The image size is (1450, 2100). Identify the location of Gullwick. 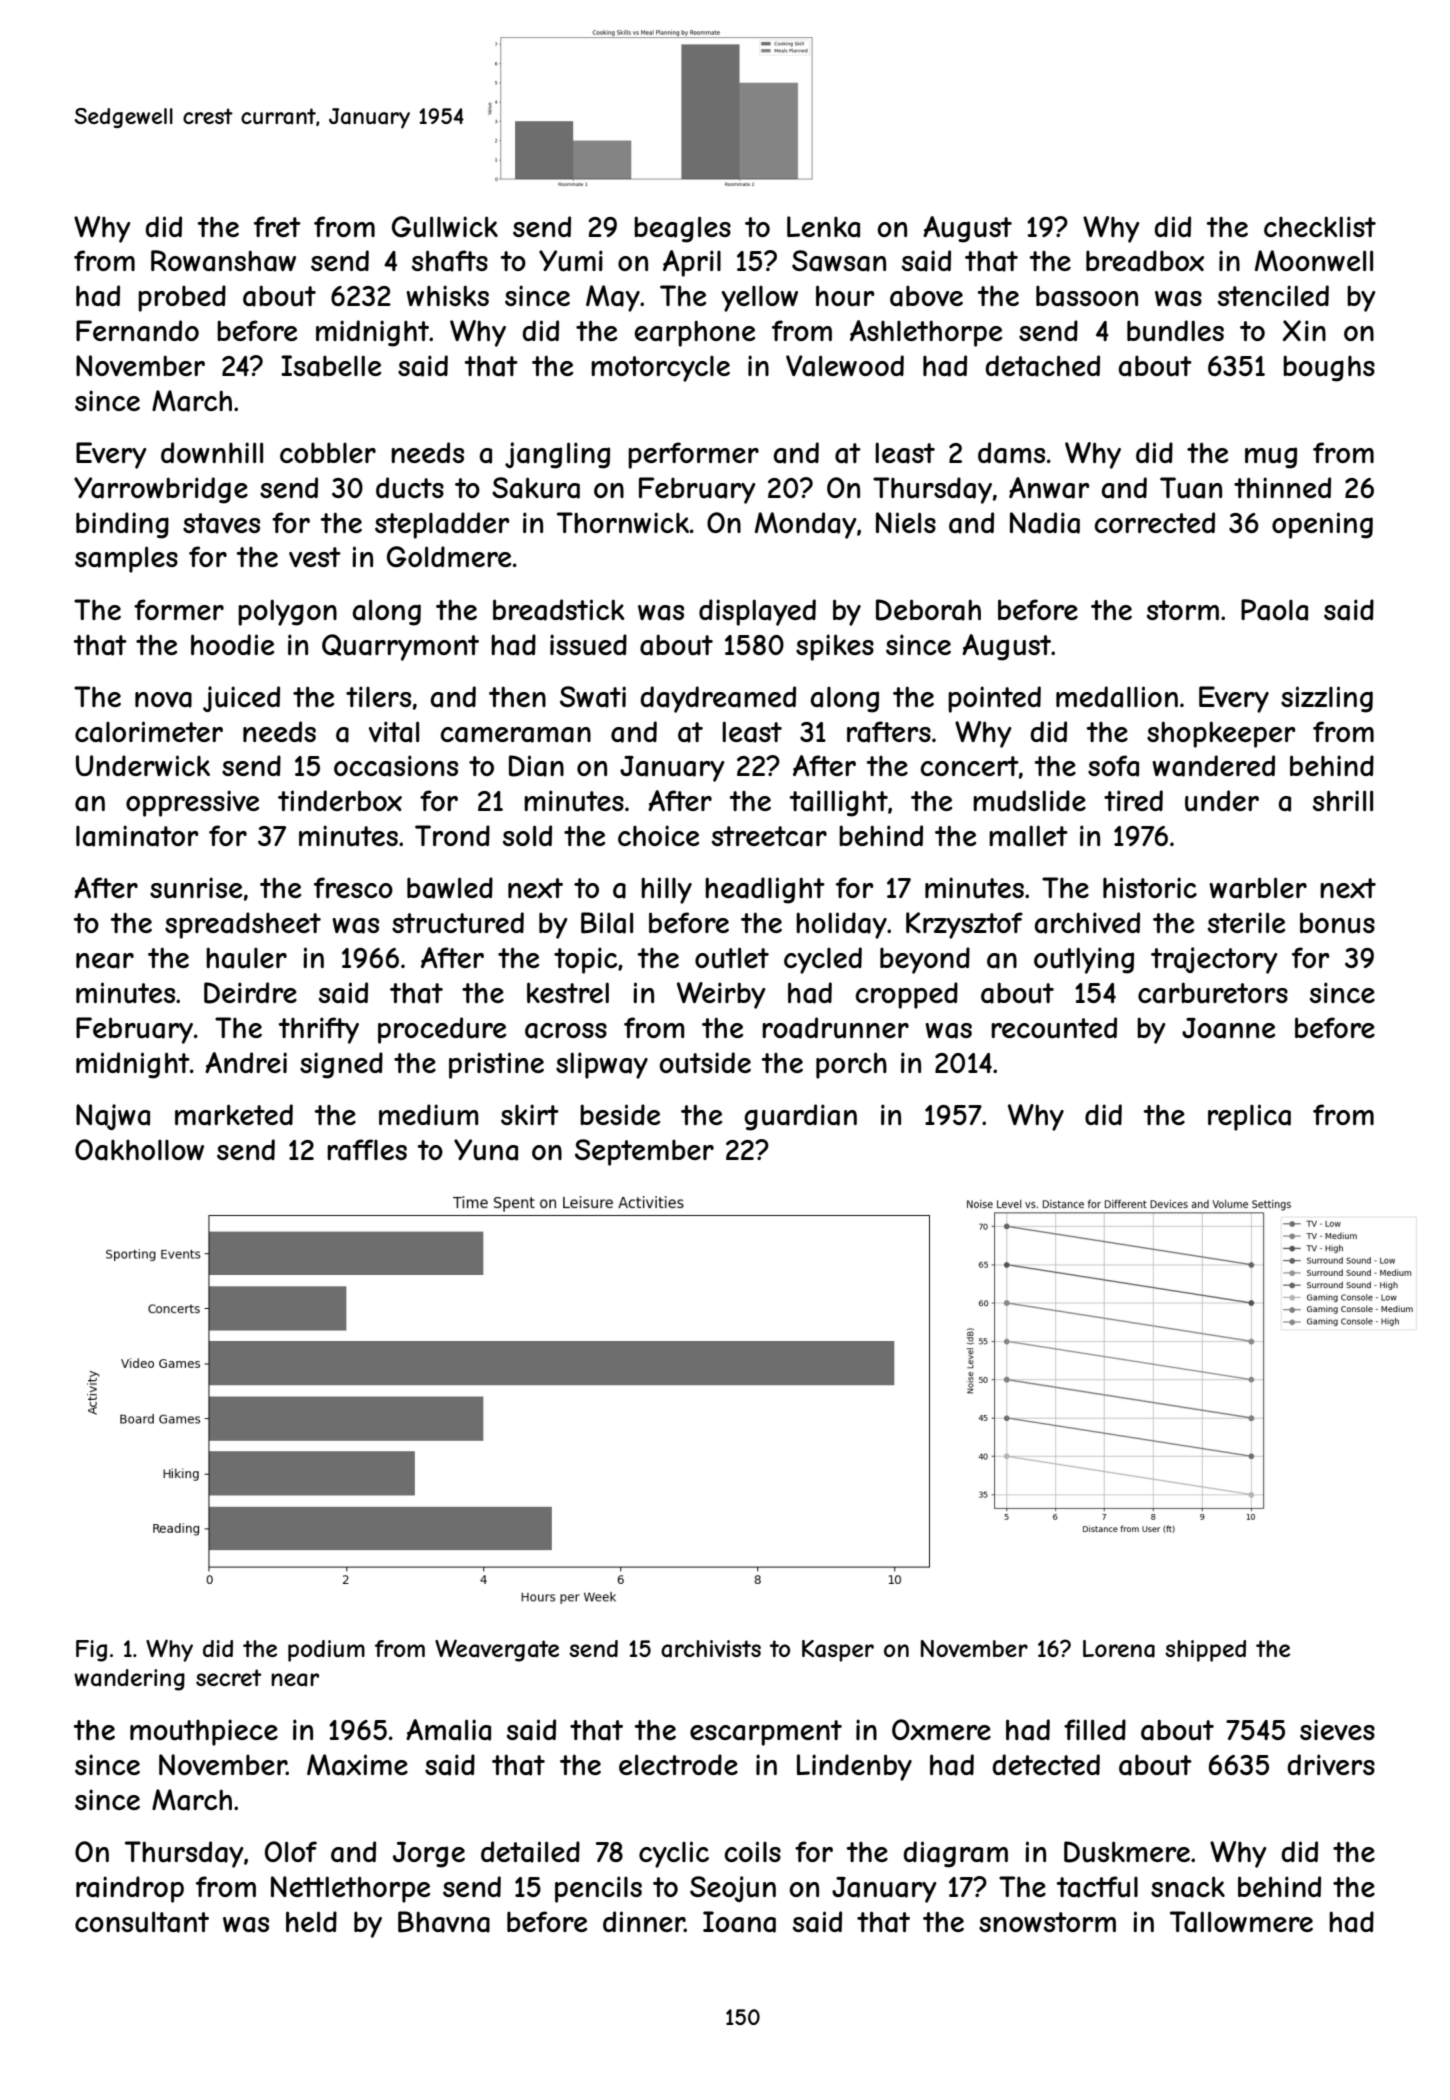
(445, 227).
